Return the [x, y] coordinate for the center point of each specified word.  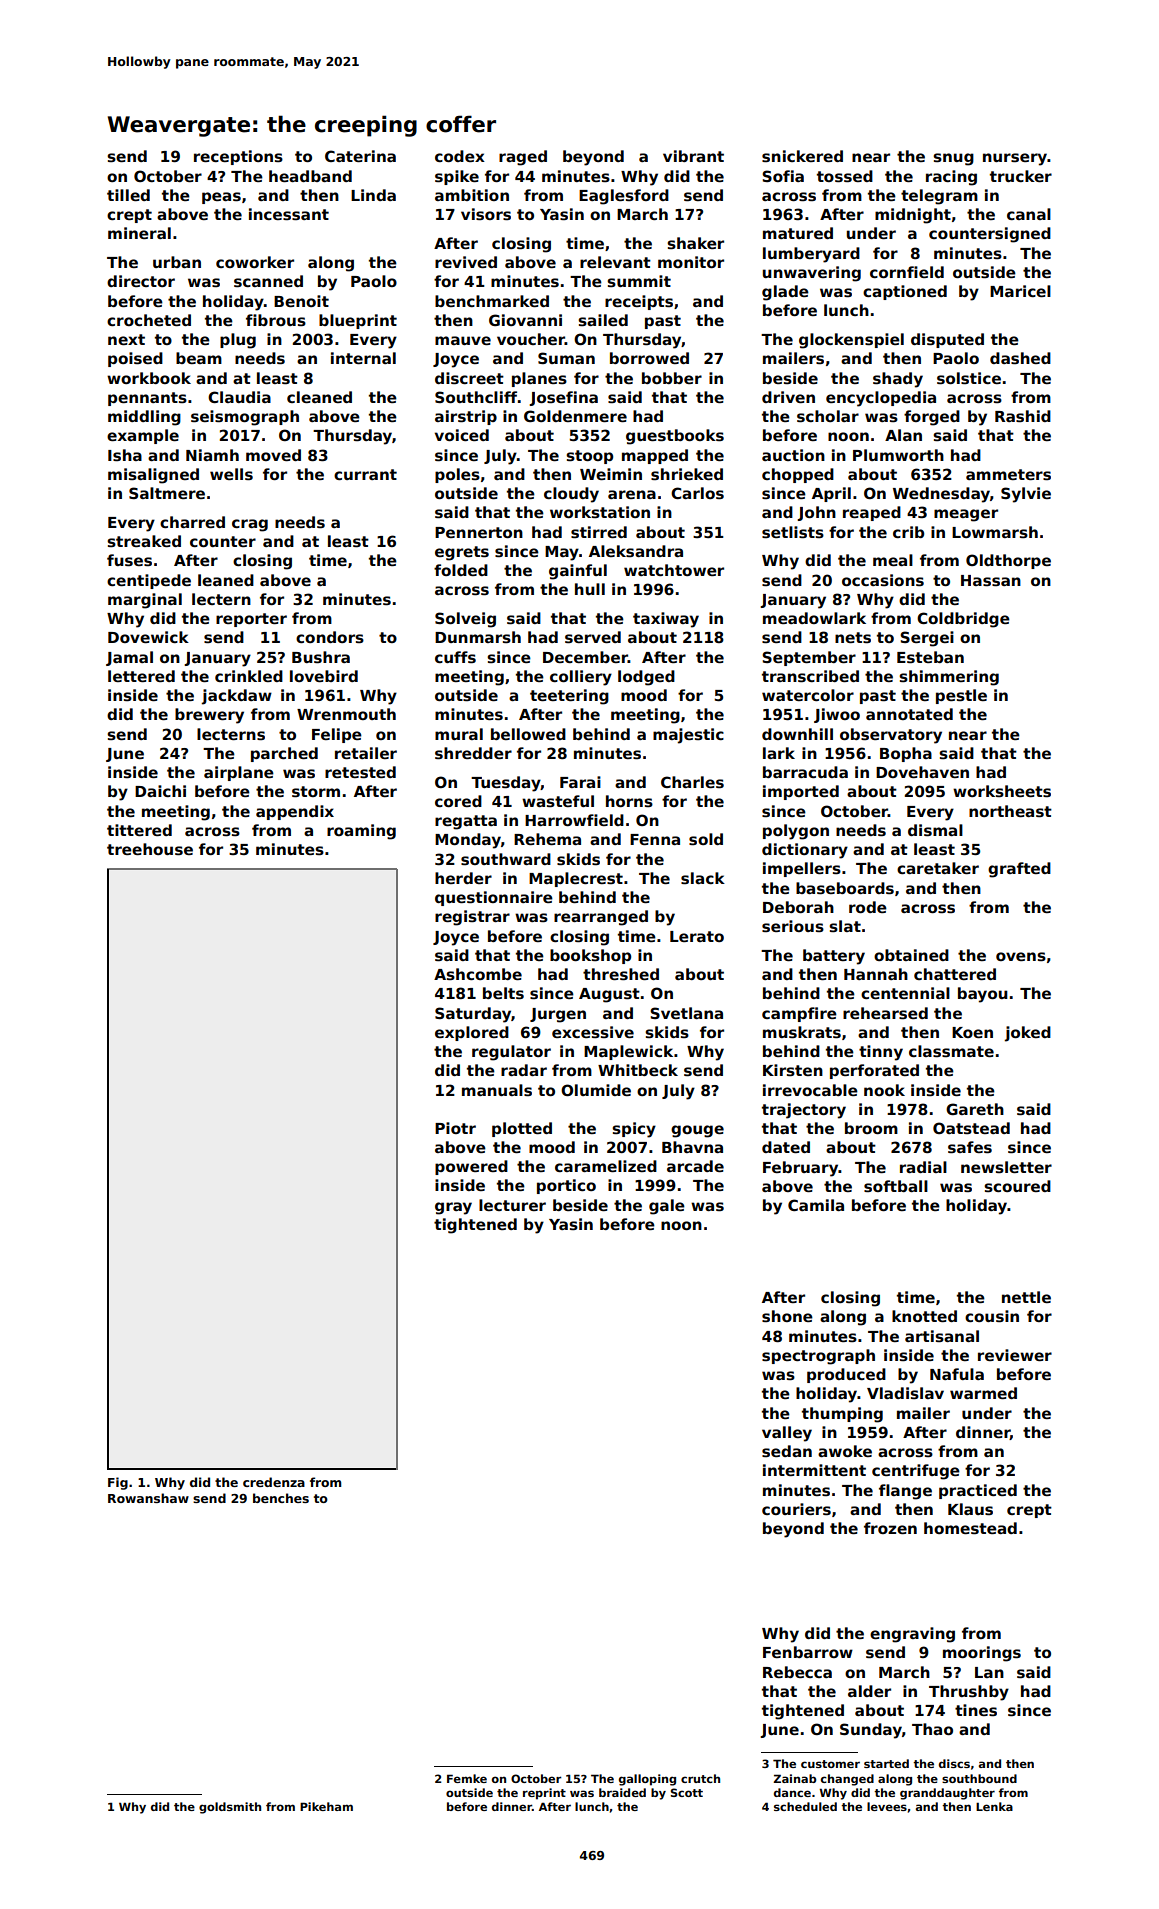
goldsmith [230, 1808]
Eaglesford [624, 197]
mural [459, 734]
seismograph [245, 418]
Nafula [957, 1374]
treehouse [150, 849]
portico [566, 1186]
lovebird [324, 676]
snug [953, 159]
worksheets [1002, 791]
